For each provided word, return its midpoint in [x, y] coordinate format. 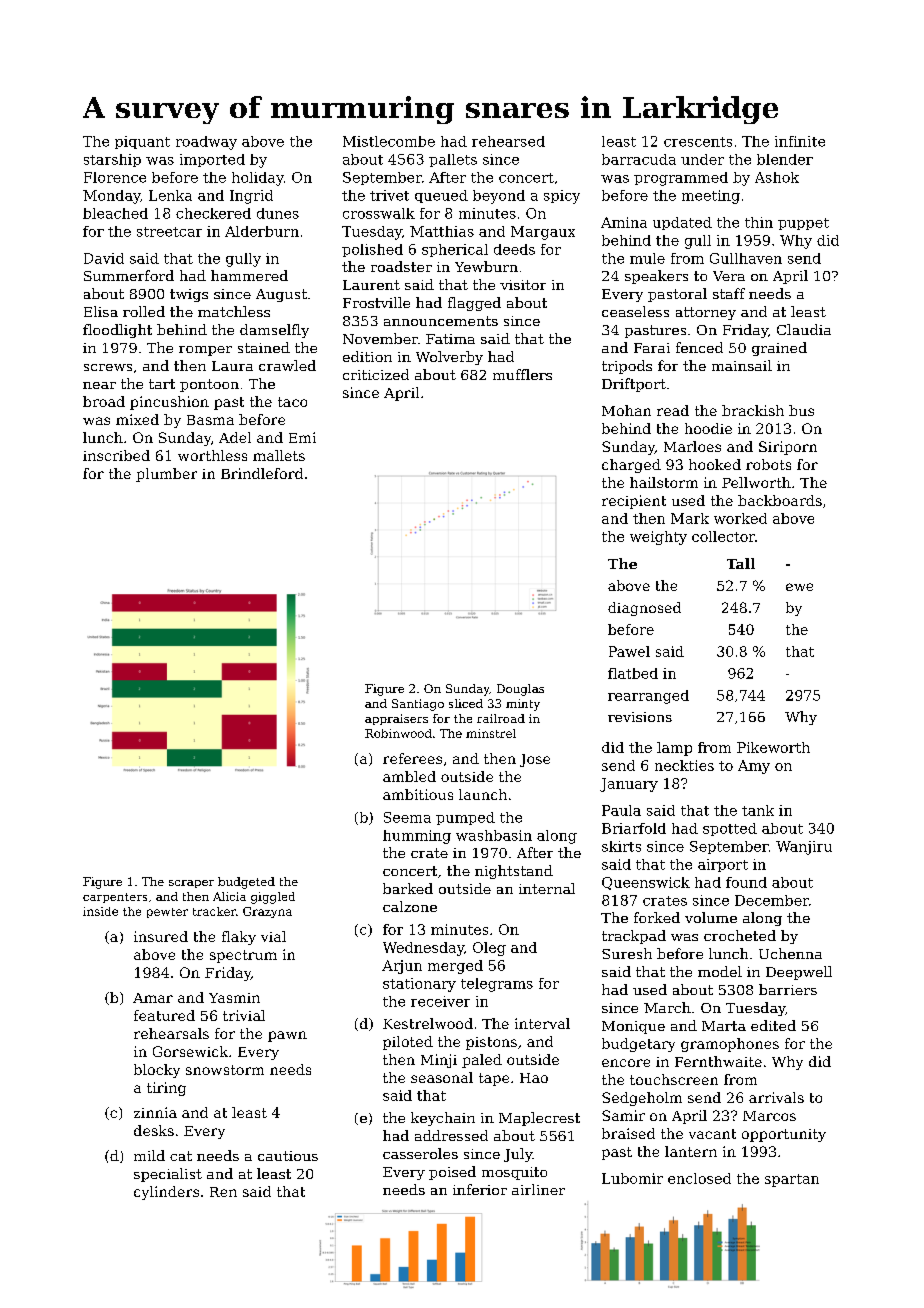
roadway [206, 143]
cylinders [166, 1193]
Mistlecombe [389, 141]
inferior [480, 1189]
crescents [698, 142]
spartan [792, 1180]
